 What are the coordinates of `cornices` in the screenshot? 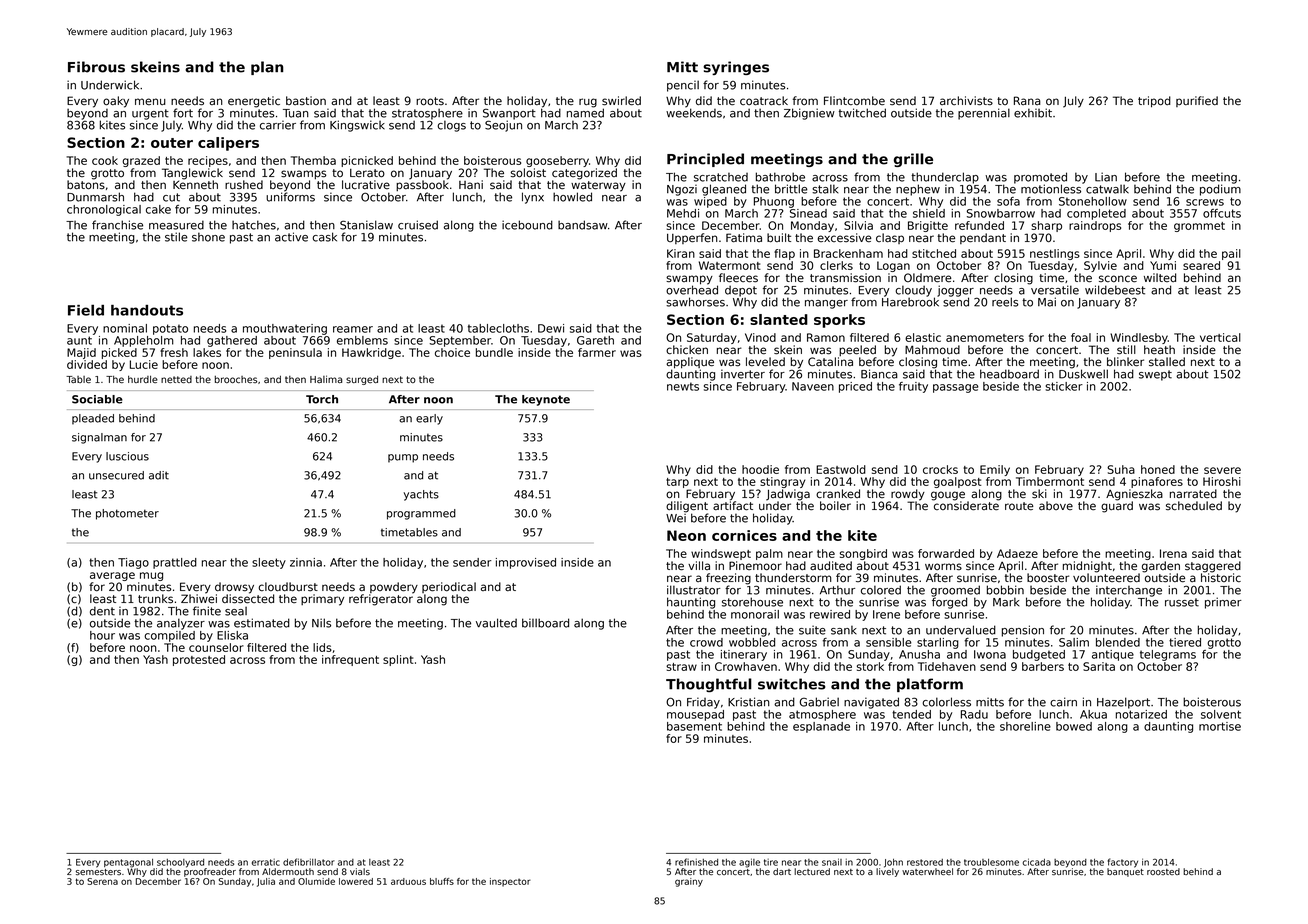 It's located at (744, 535).
